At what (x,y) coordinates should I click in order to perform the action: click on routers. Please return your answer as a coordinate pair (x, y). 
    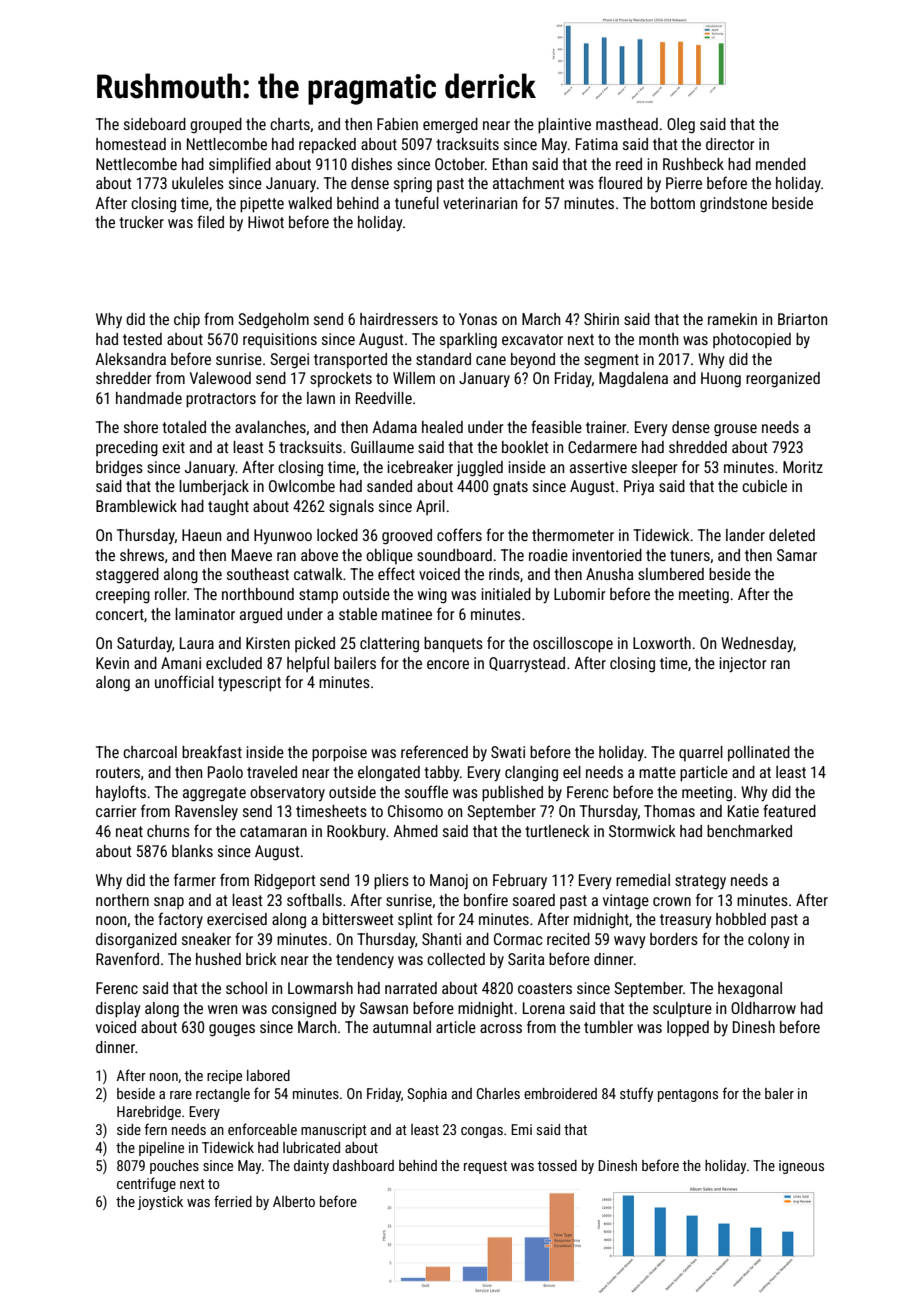
    Looking at the image, I should click on (118, 772).
